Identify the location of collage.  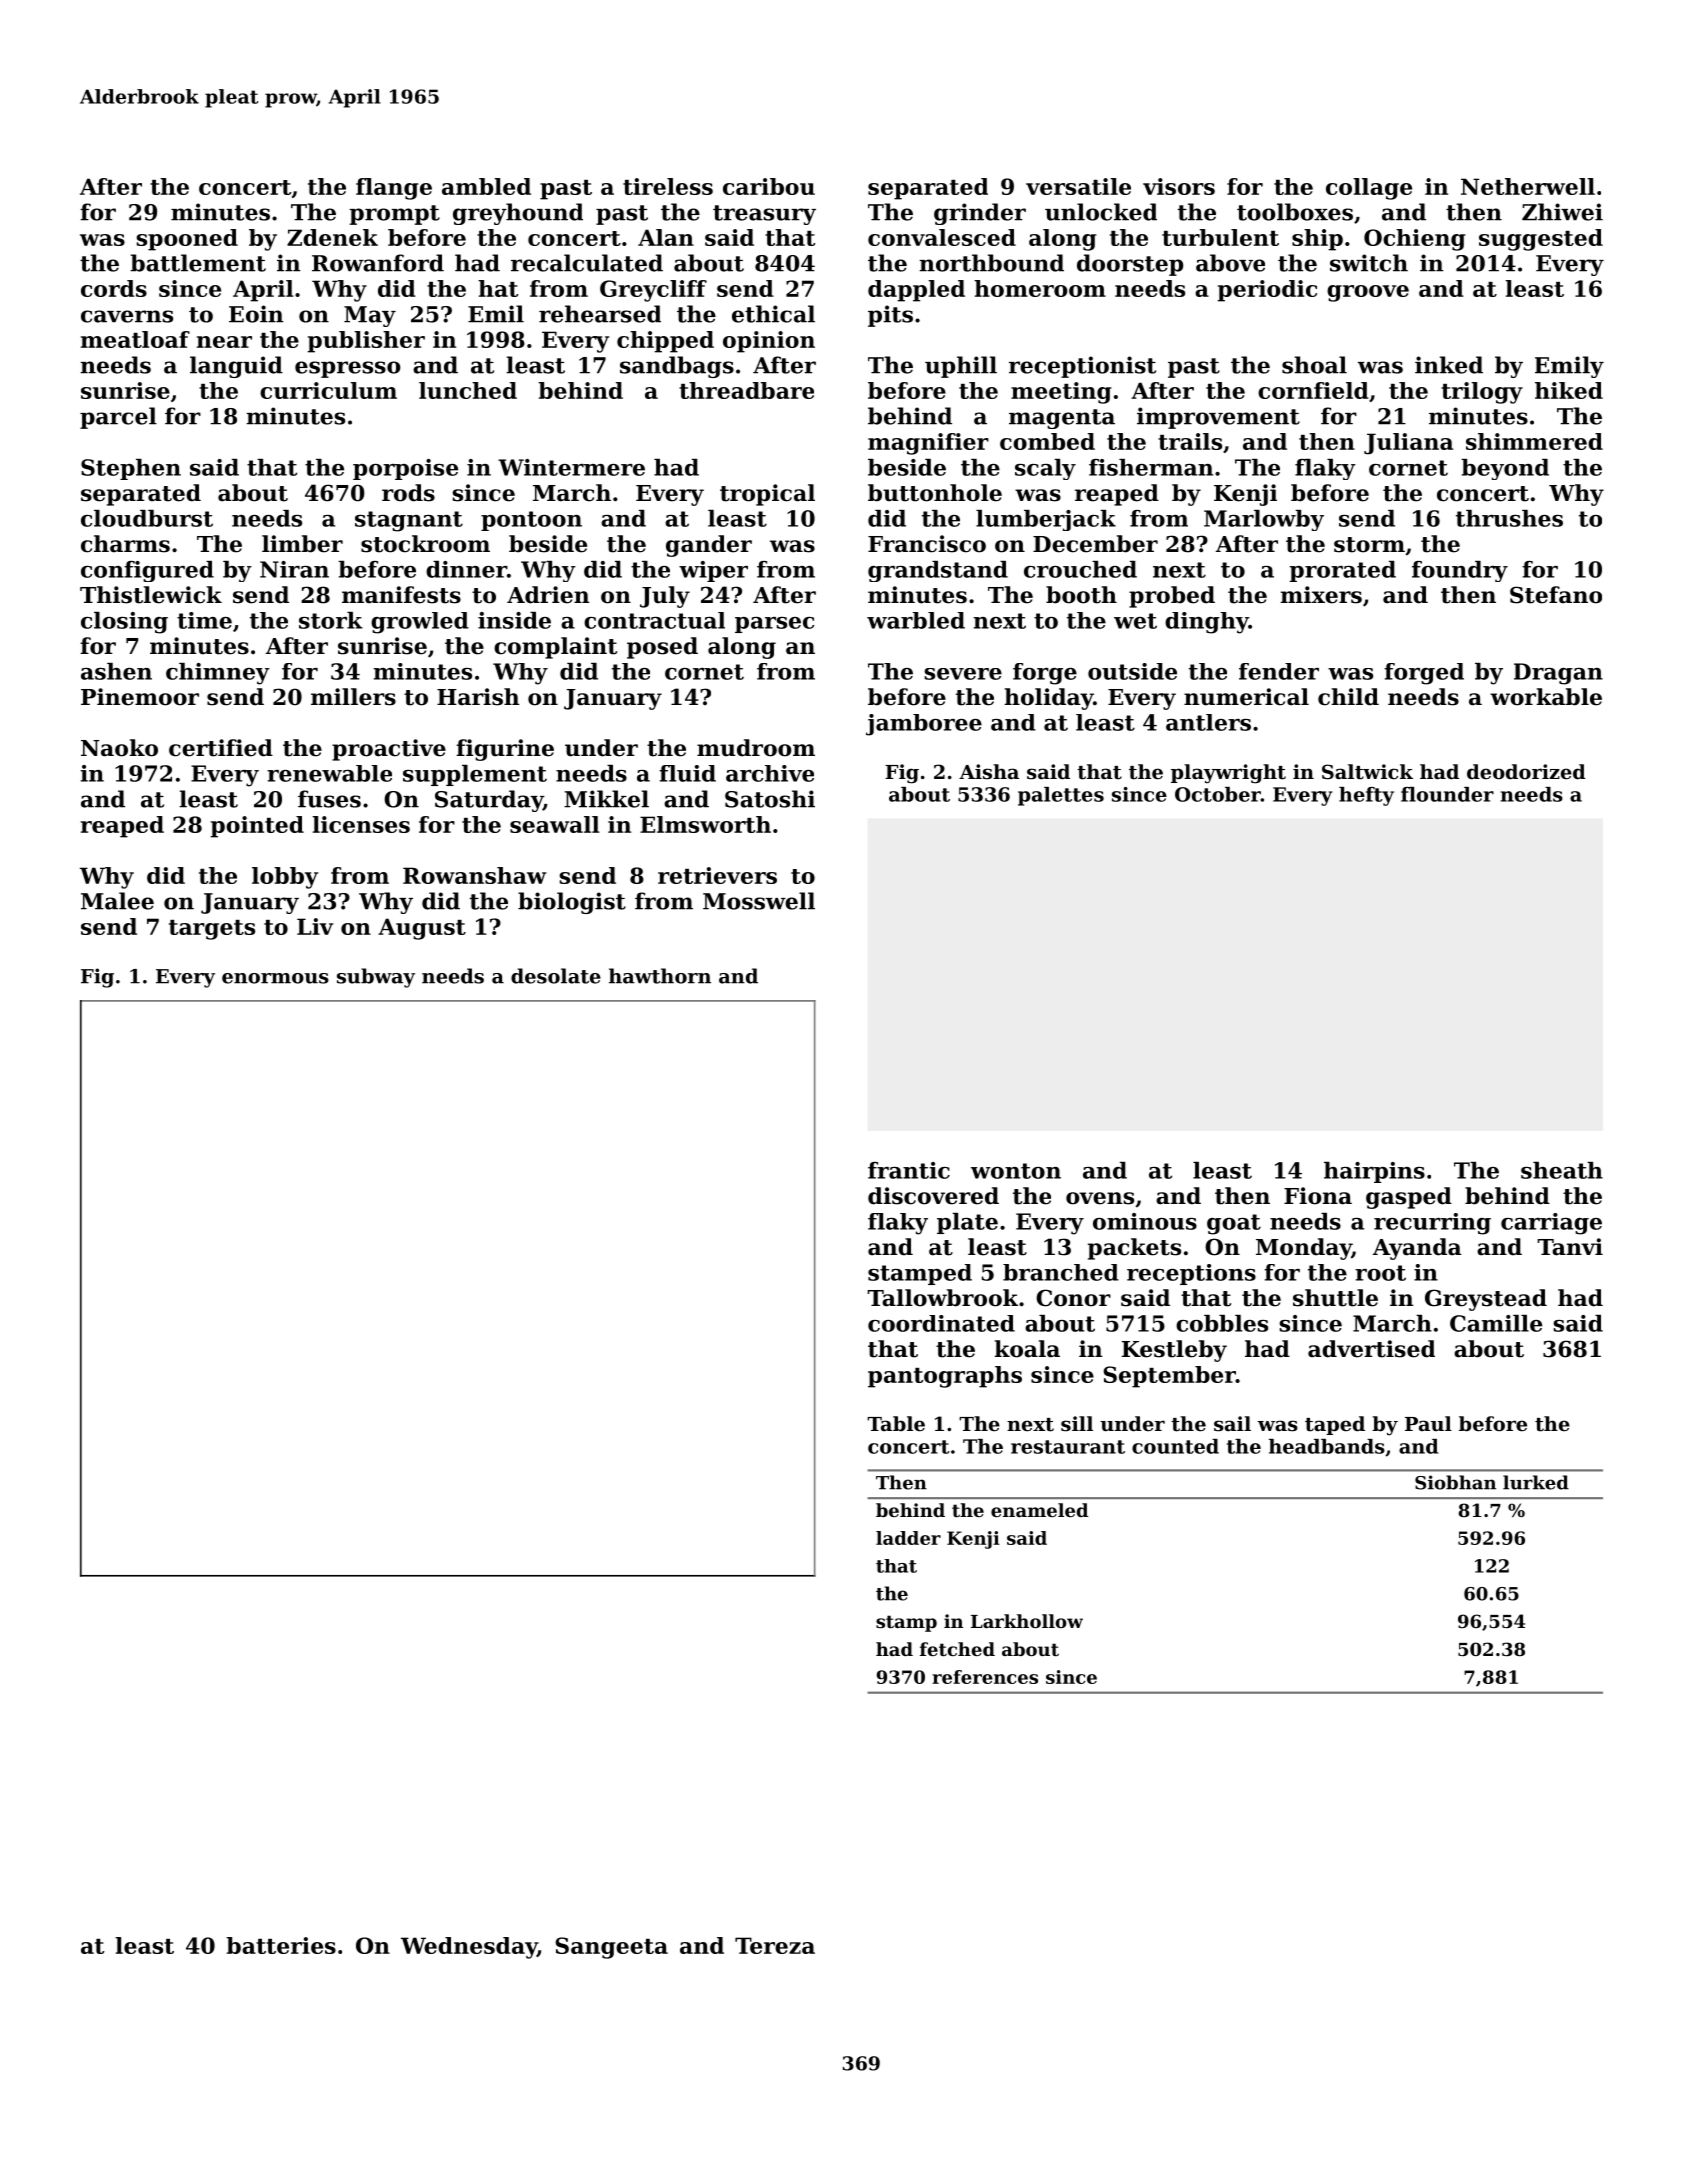
(1369, 189).
